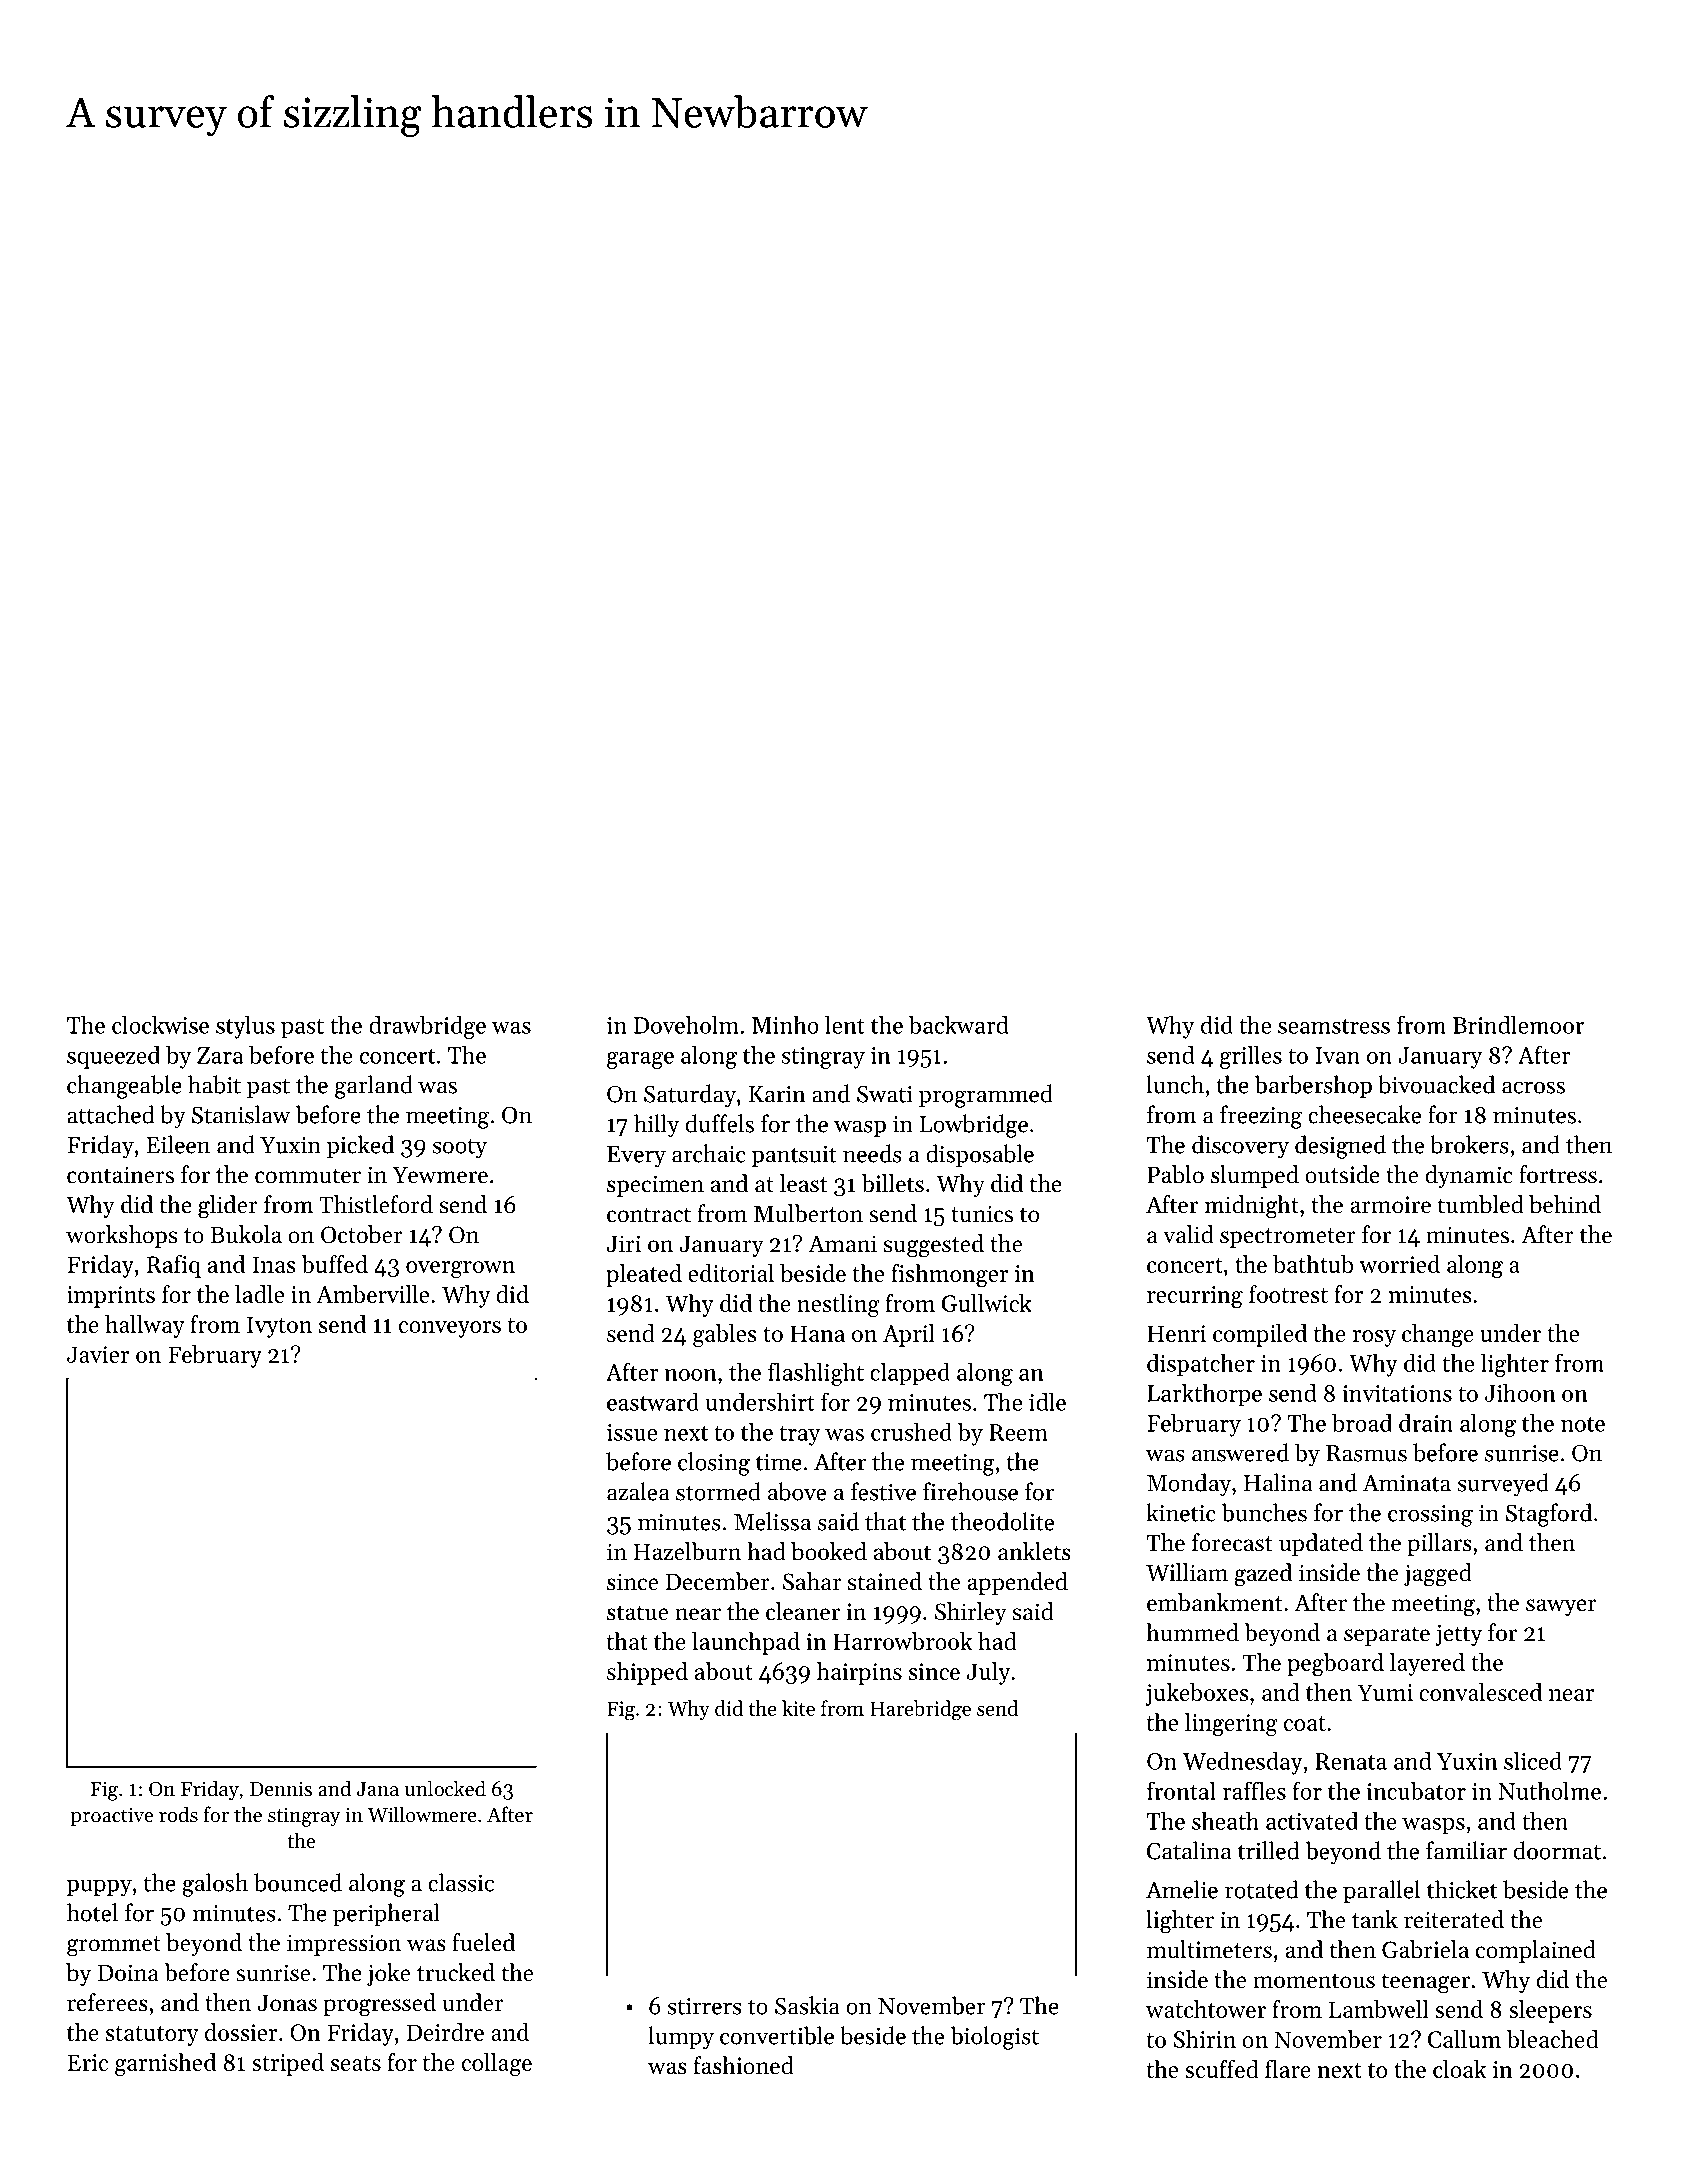  I want to click on stylus, so click(245, 1027).
